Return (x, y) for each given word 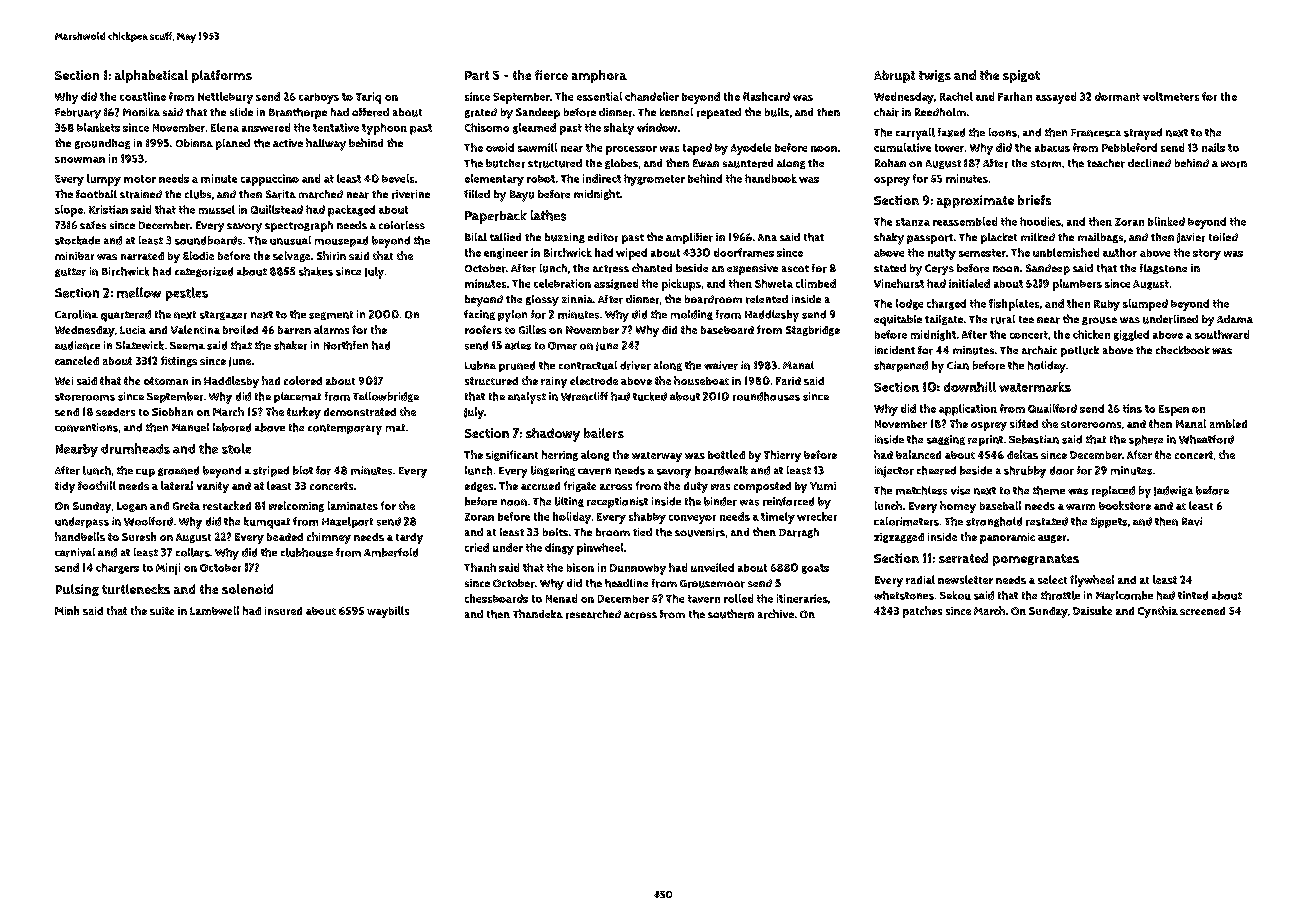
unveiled (712, 567)
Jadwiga (1173, 491)
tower (949, 148)
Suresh (139, 536)
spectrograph (299, 226)
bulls (777, 112)
